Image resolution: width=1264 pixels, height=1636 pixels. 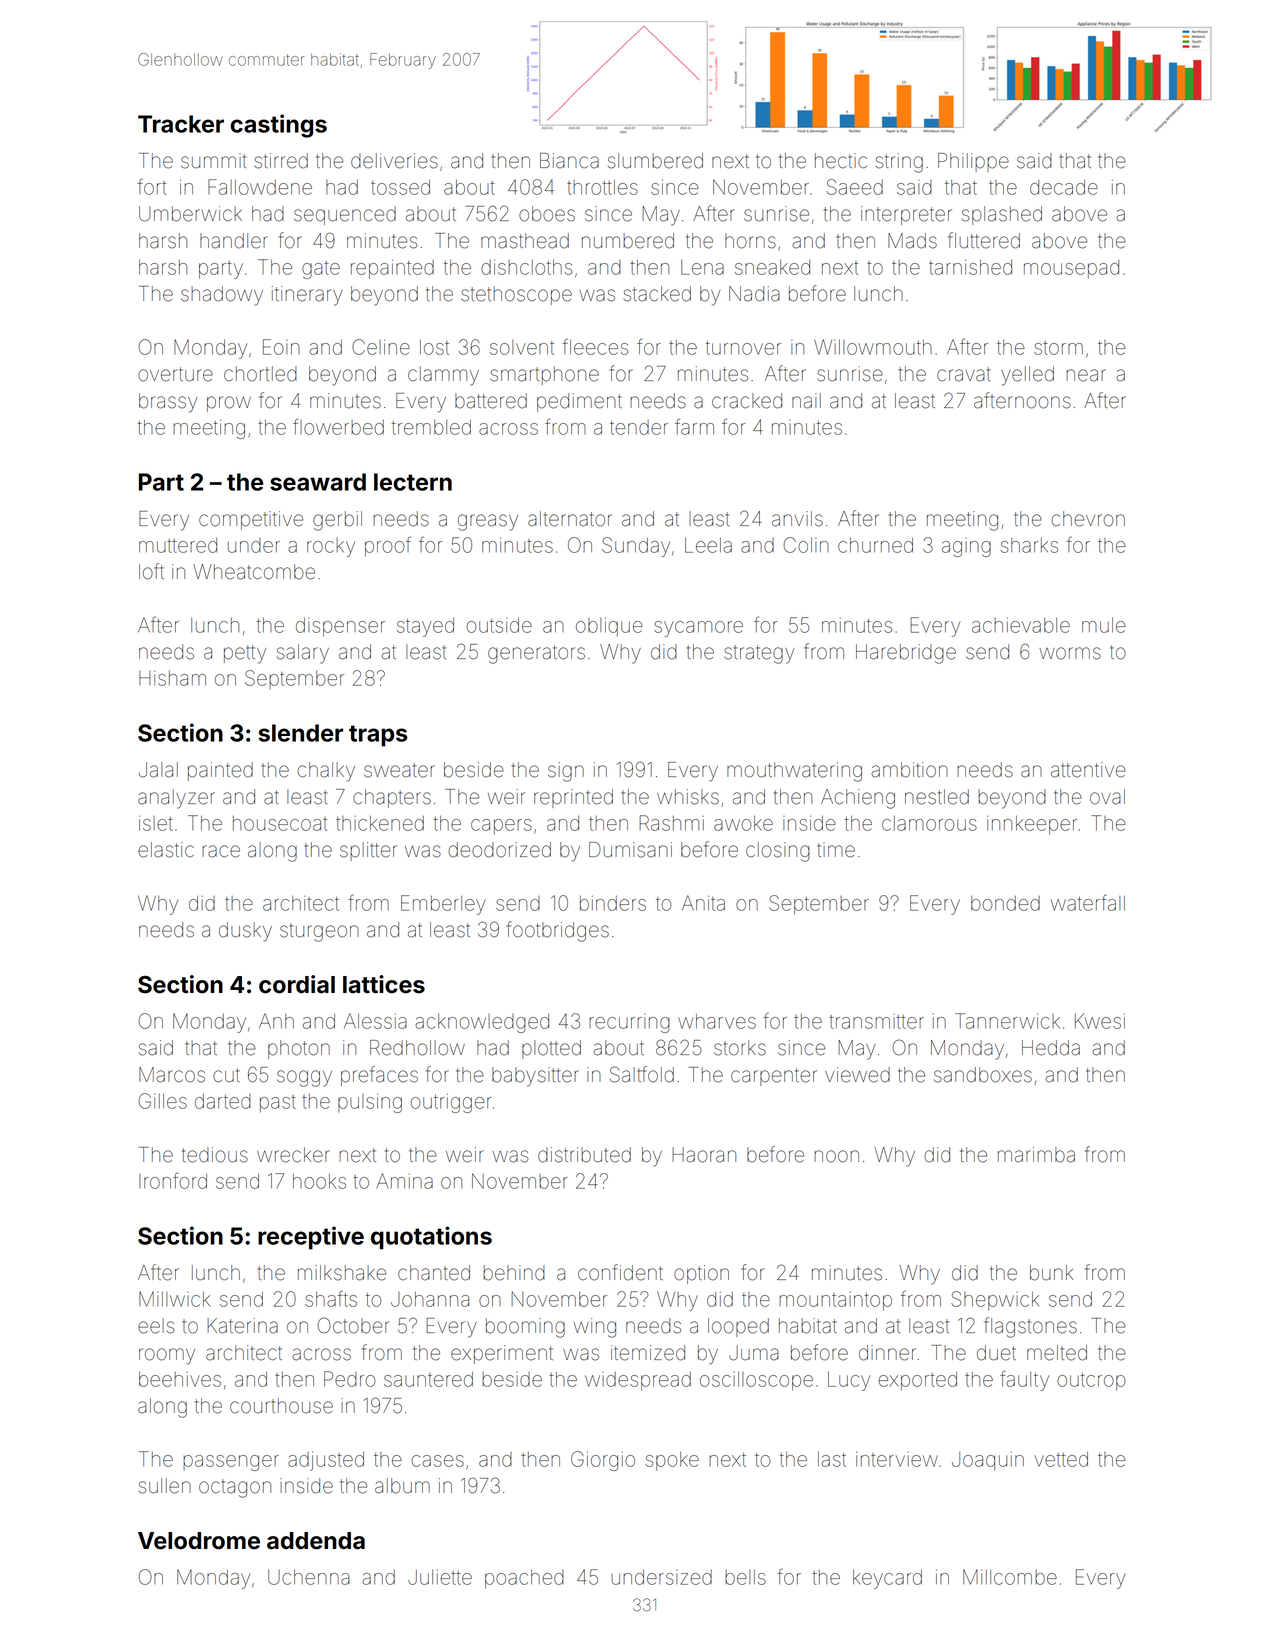 I want to click on nestled, so click(x=937, y=797).
